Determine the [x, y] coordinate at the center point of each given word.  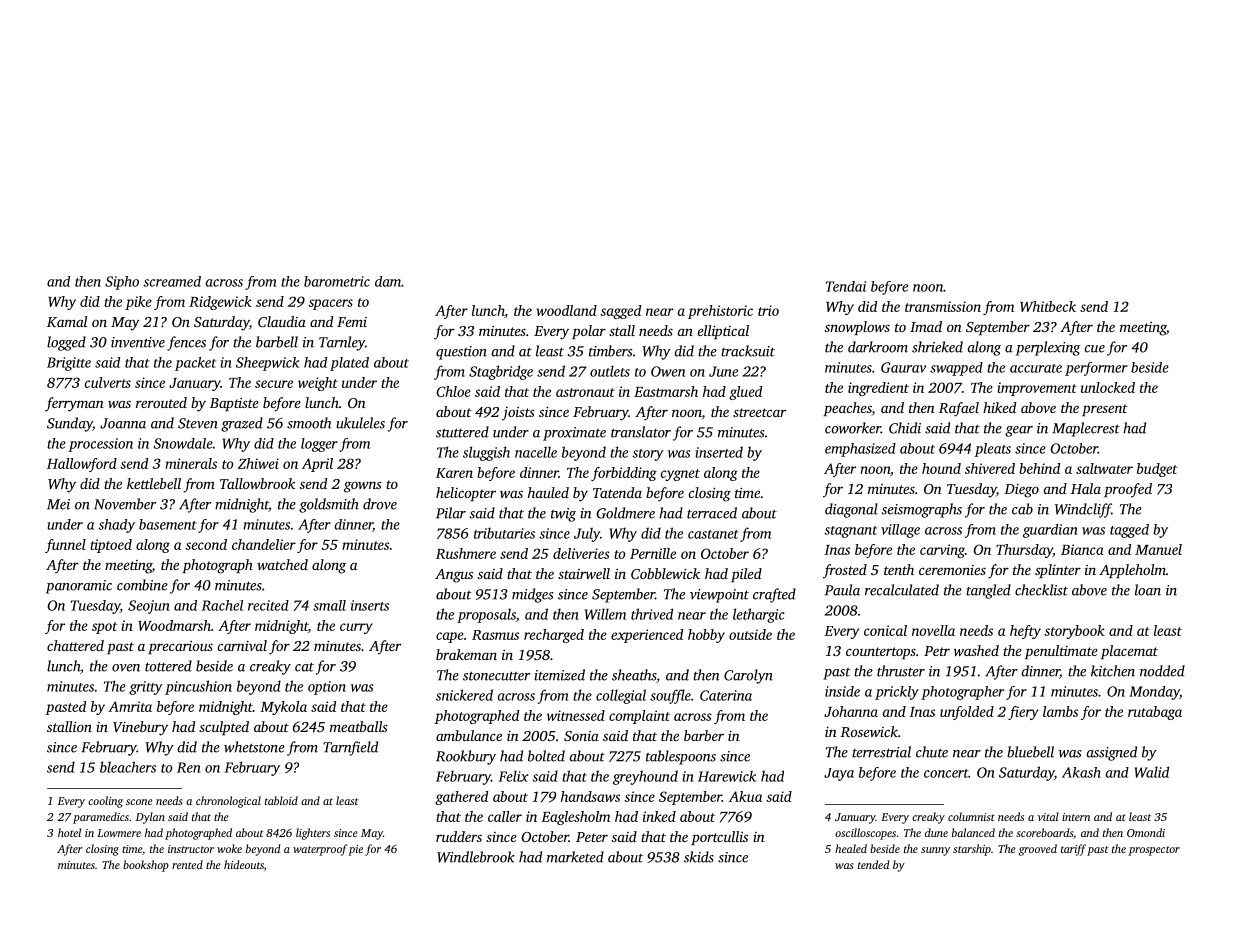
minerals [191, 463]
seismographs [922, 510]
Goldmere [625, 513]
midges [532, 595]
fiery [1023, 713]
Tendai [846, 286]
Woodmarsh [174, 625]
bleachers [128, 767]
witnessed [576, 715]
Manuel [1158, 549]
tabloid [281, 800]
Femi [352, 322]
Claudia [282, 321]
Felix [514, 776]
